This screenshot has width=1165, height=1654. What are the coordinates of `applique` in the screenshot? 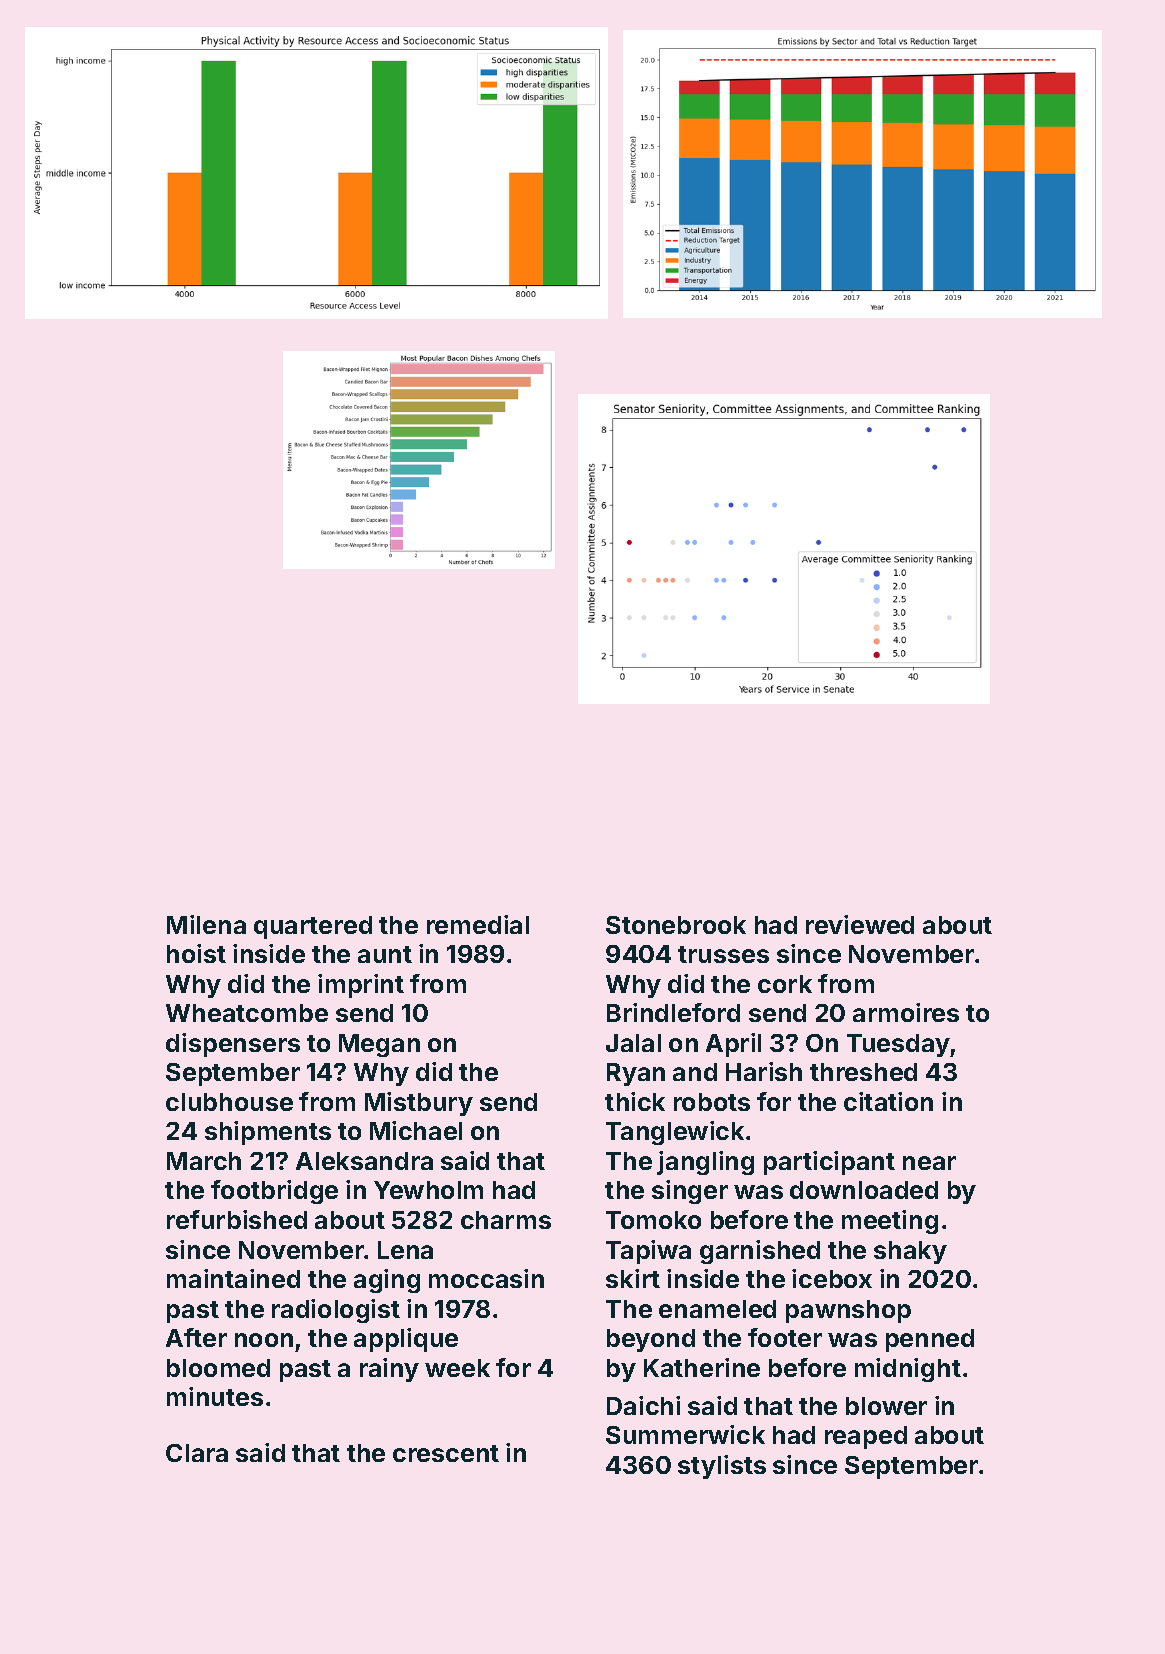 It's located at (406, 1340).
